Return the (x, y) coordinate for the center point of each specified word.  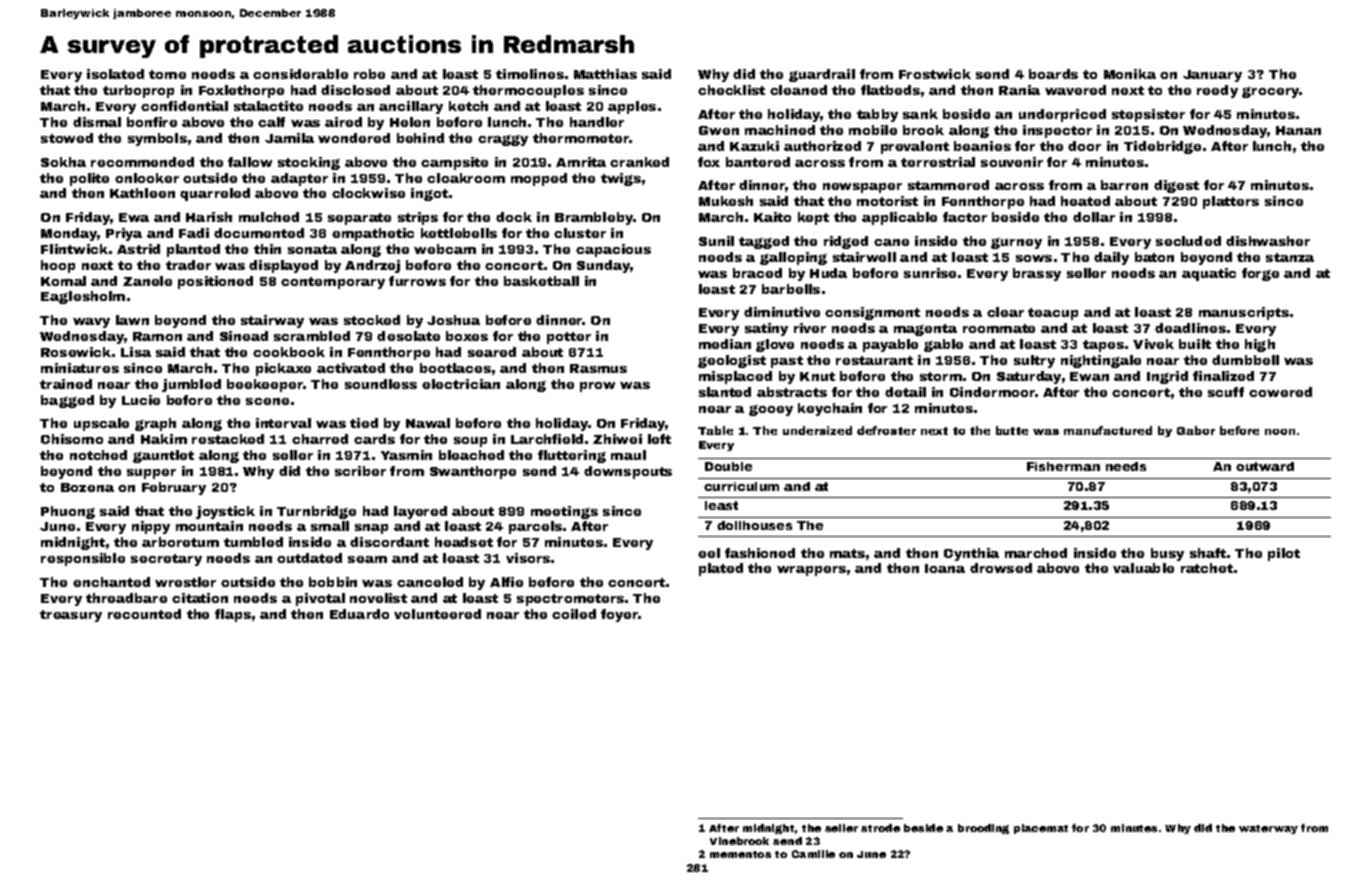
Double (728, 466)
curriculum (741, 486)
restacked (228, 439)
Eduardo (359, 614)
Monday (69, 234)
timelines (530, 74)
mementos (740, 854)
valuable (1143, 568)
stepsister (1148, 115)
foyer (619, 615)
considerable (300, 74)
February (174, 488)
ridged (846, 242)
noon (1280, 432)
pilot (1284, 554)
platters (1231, 202)
